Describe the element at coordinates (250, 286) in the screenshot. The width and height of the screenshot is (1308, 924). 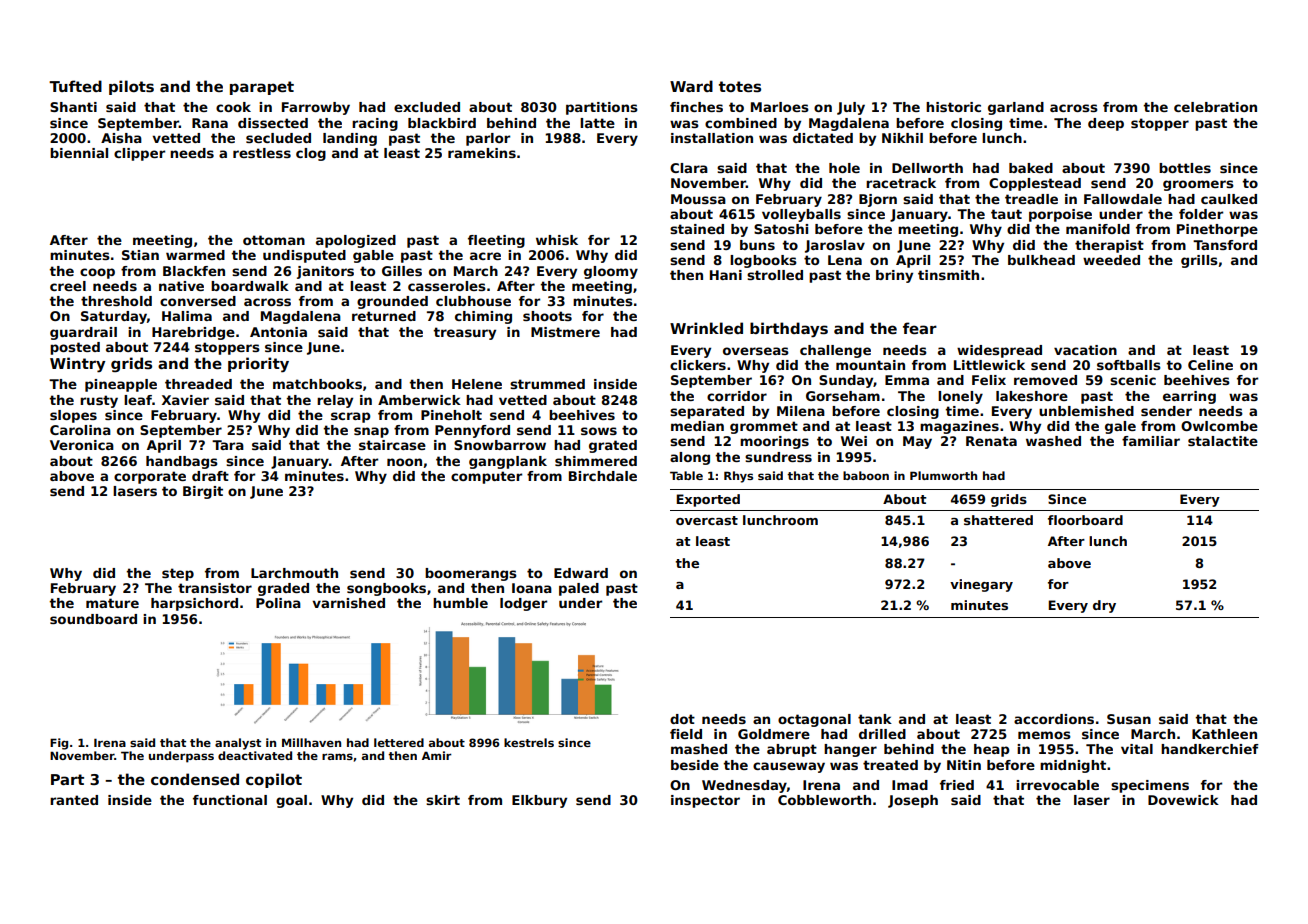
I see `boardwalk` at that location.
